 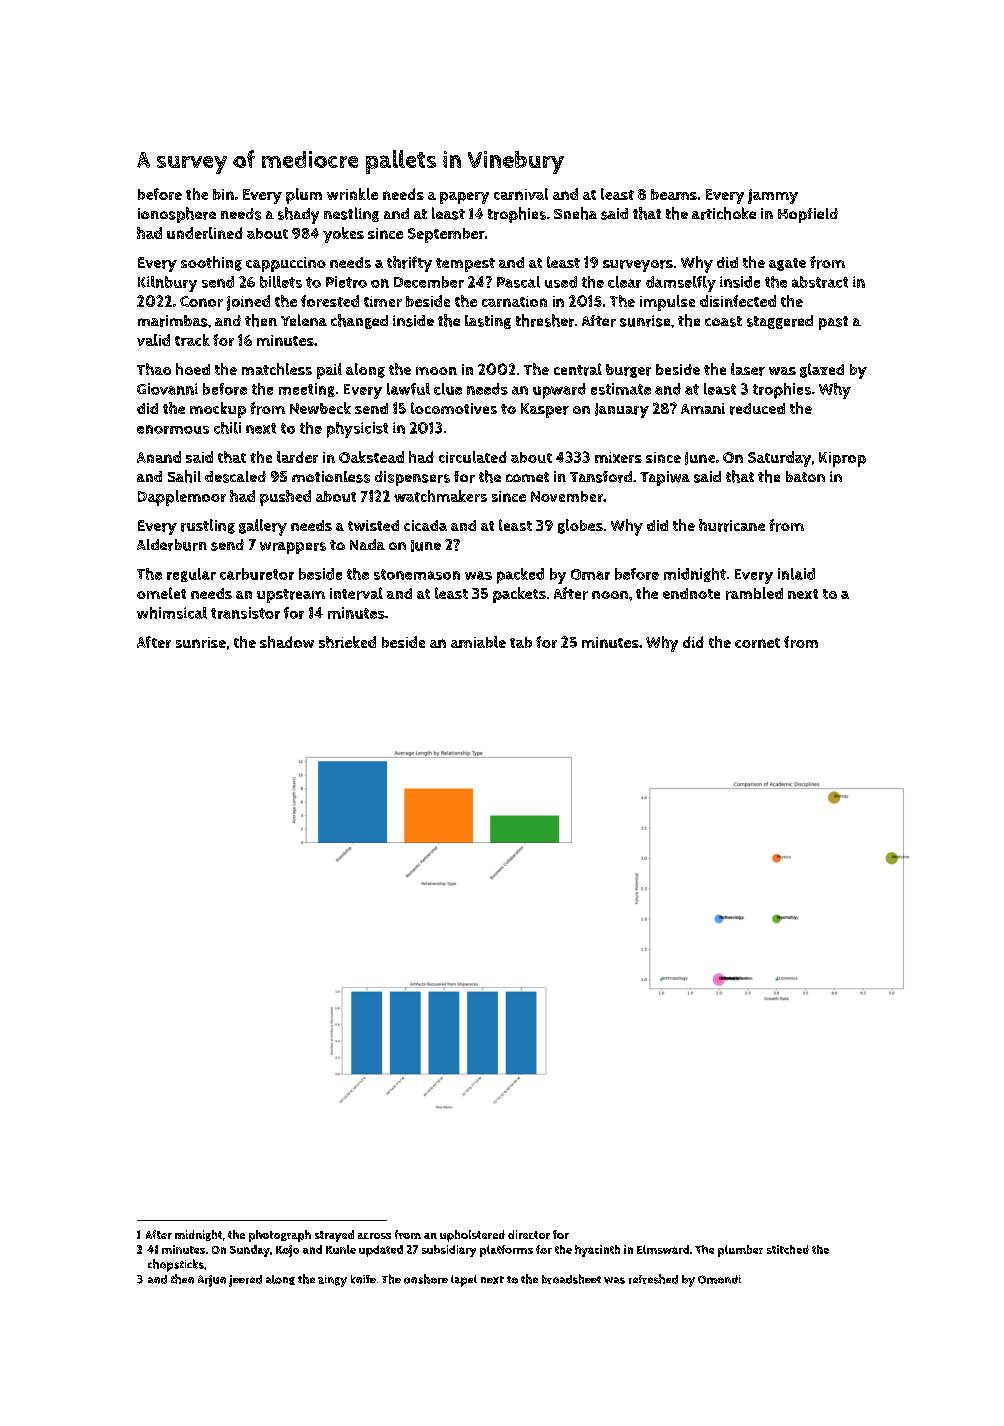 What do you see at coordinates (176, 1265) in the screenshot?
I see `chopsticks` at bounding box center [176, 1265].
